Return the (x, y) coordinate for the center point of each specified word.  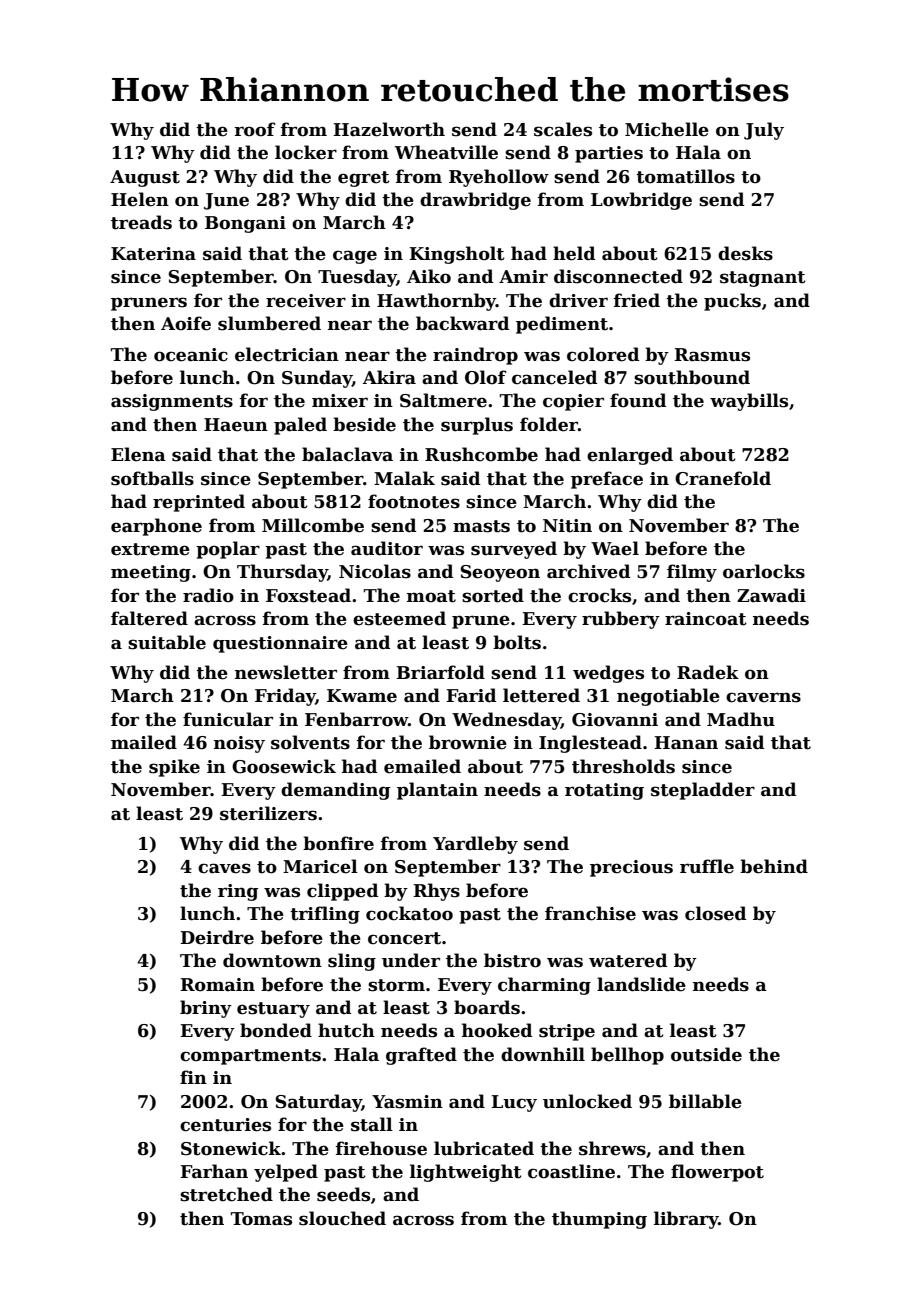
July (764, 131)
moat (431, 596)
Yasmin (407, 1102)
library (686, 1220)
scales (563, 129)
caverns (763, 697)
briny (206, 1009)
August (145, 178)
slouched (342, 1218)
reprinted (199, 503)
